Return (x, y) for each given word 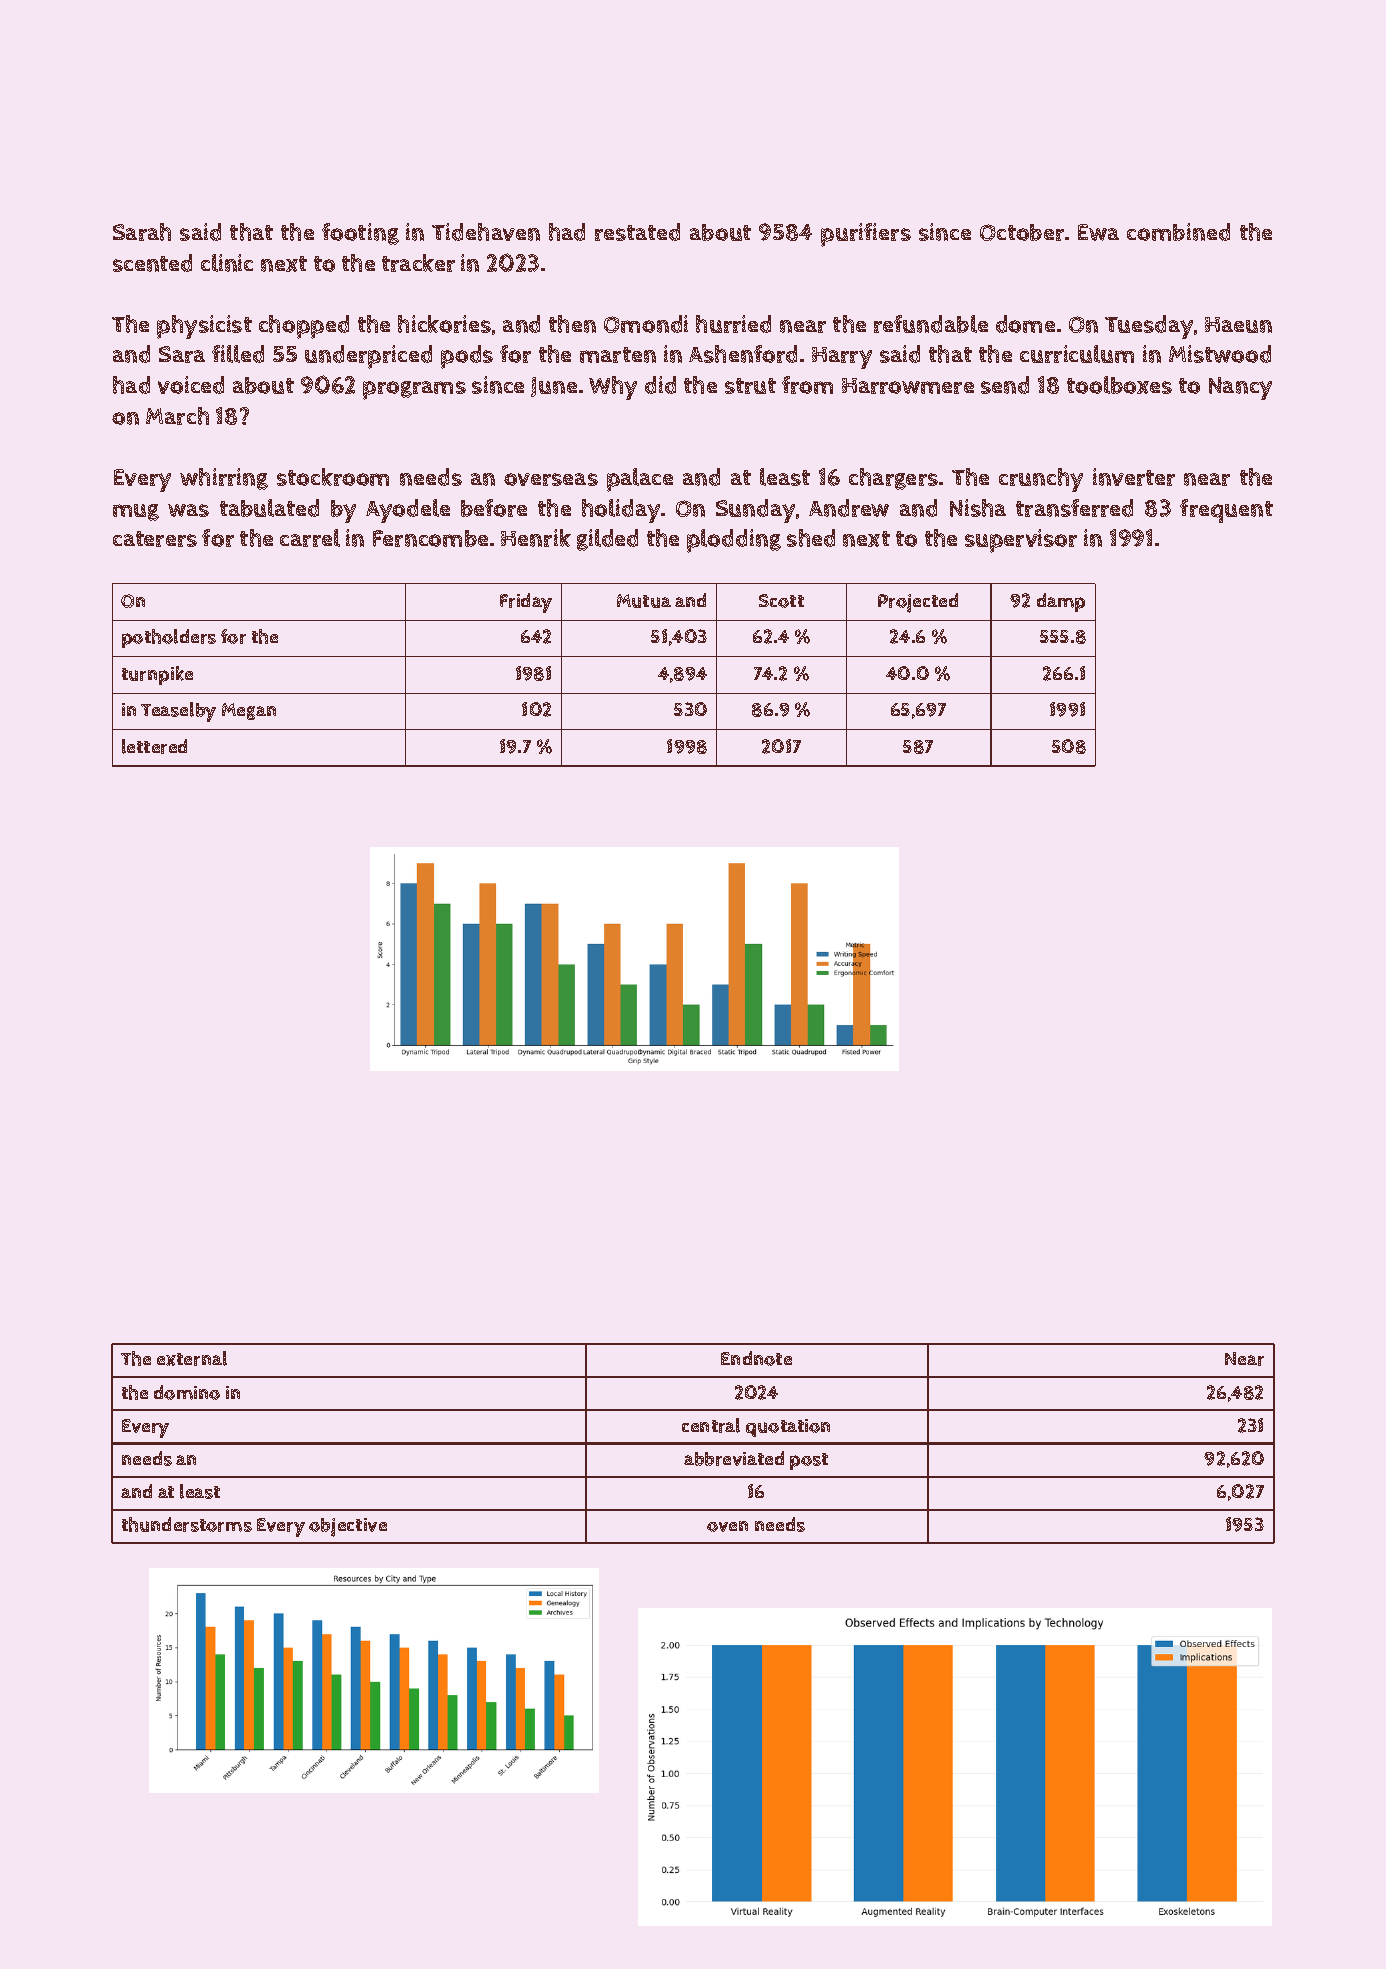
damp (1061, 602)
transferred (1074, 508)
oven (727, 1526)
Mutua (644, 601)
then (572, 324)
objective (348, 1527)
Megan (249, 711)
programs (414, 390)
